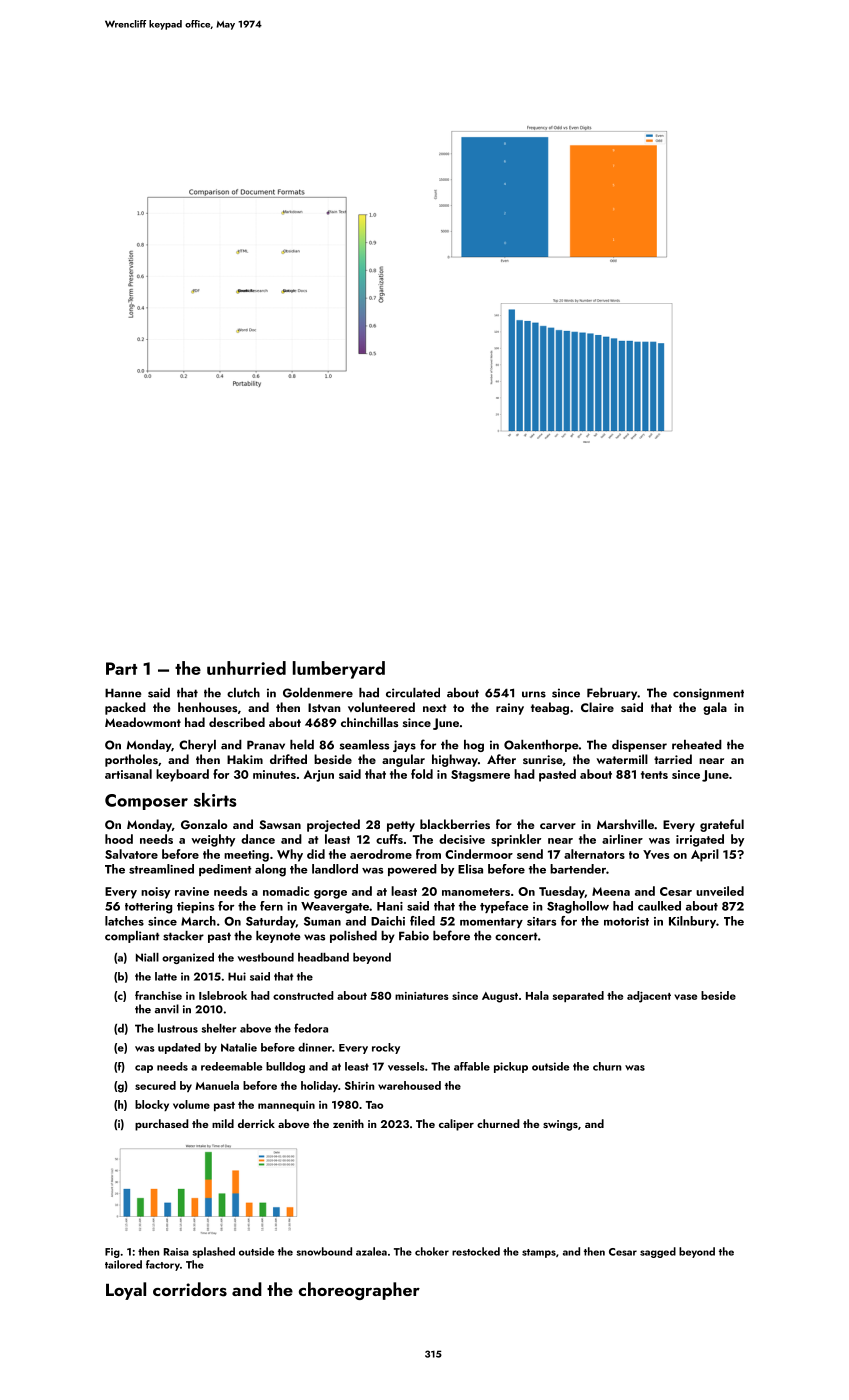 Image resolution: width=849 pixels, height=1400 pixels. I want to click on choreographer, so click(359, 1291).
